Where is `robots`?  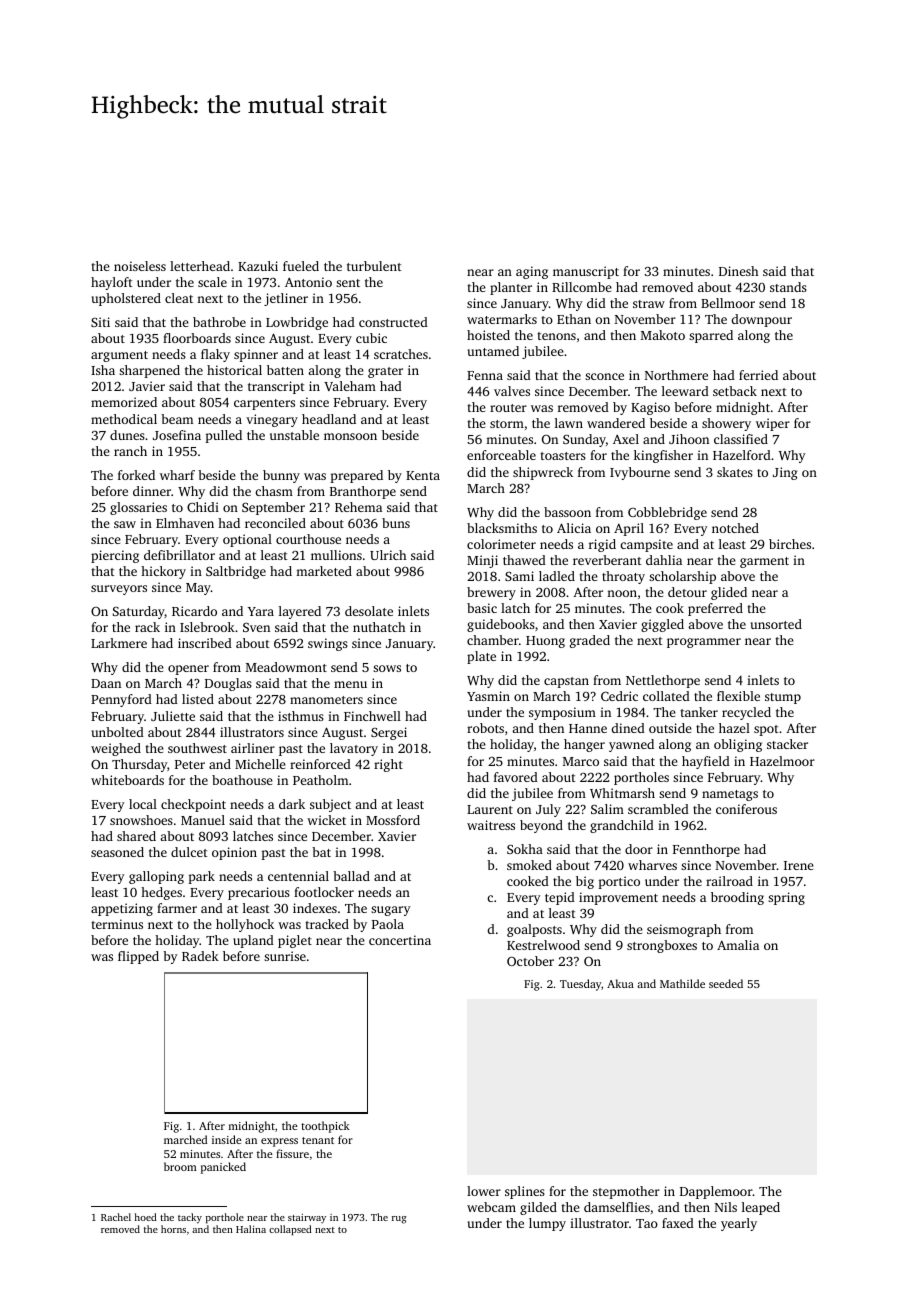
robots is located at coordinates (485, 728).
